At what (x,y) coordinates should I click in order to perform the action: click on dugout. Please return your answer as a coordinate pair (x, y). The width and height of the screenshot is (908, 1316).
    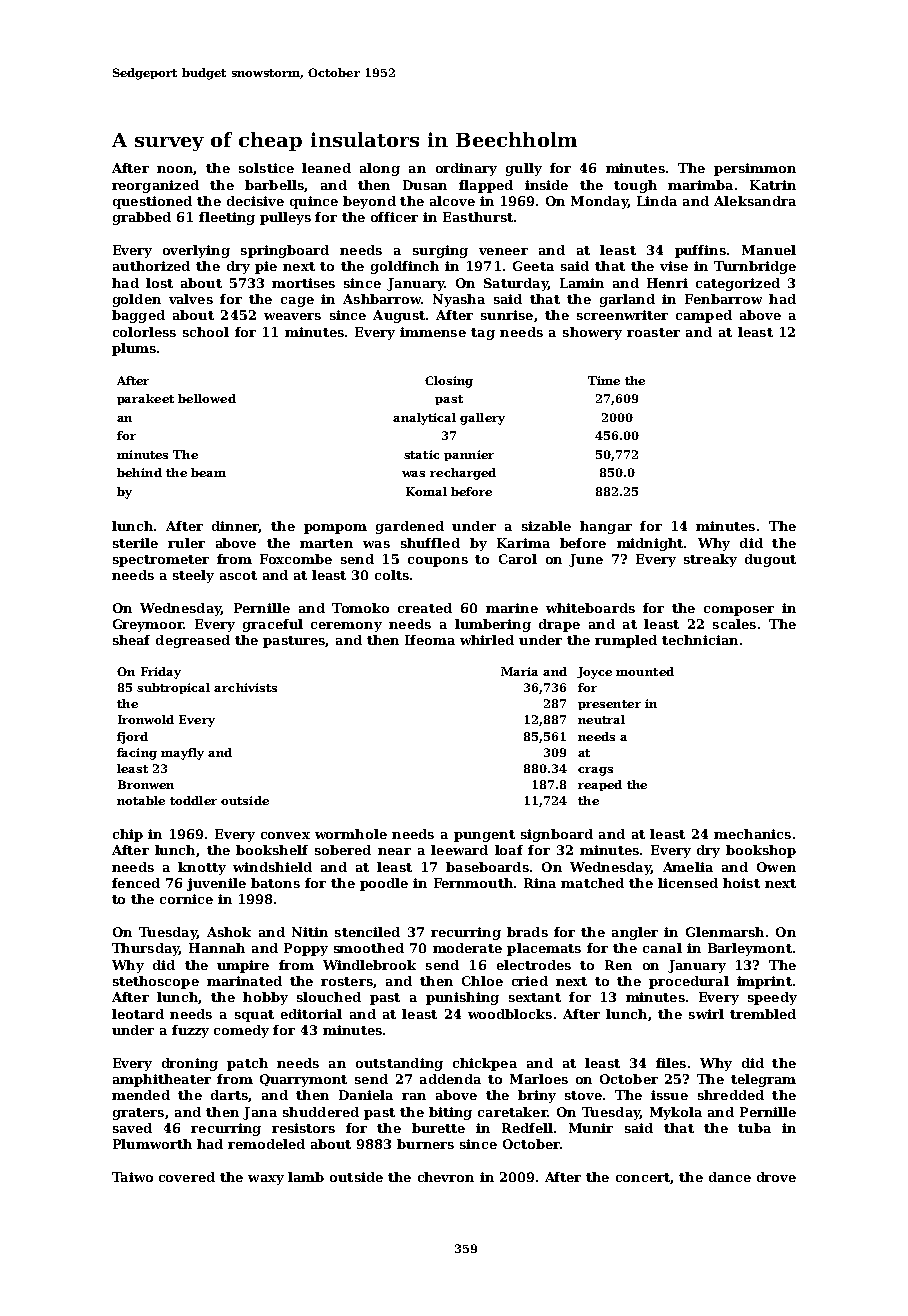
    Looking at the image, I should click on (770, 560).
